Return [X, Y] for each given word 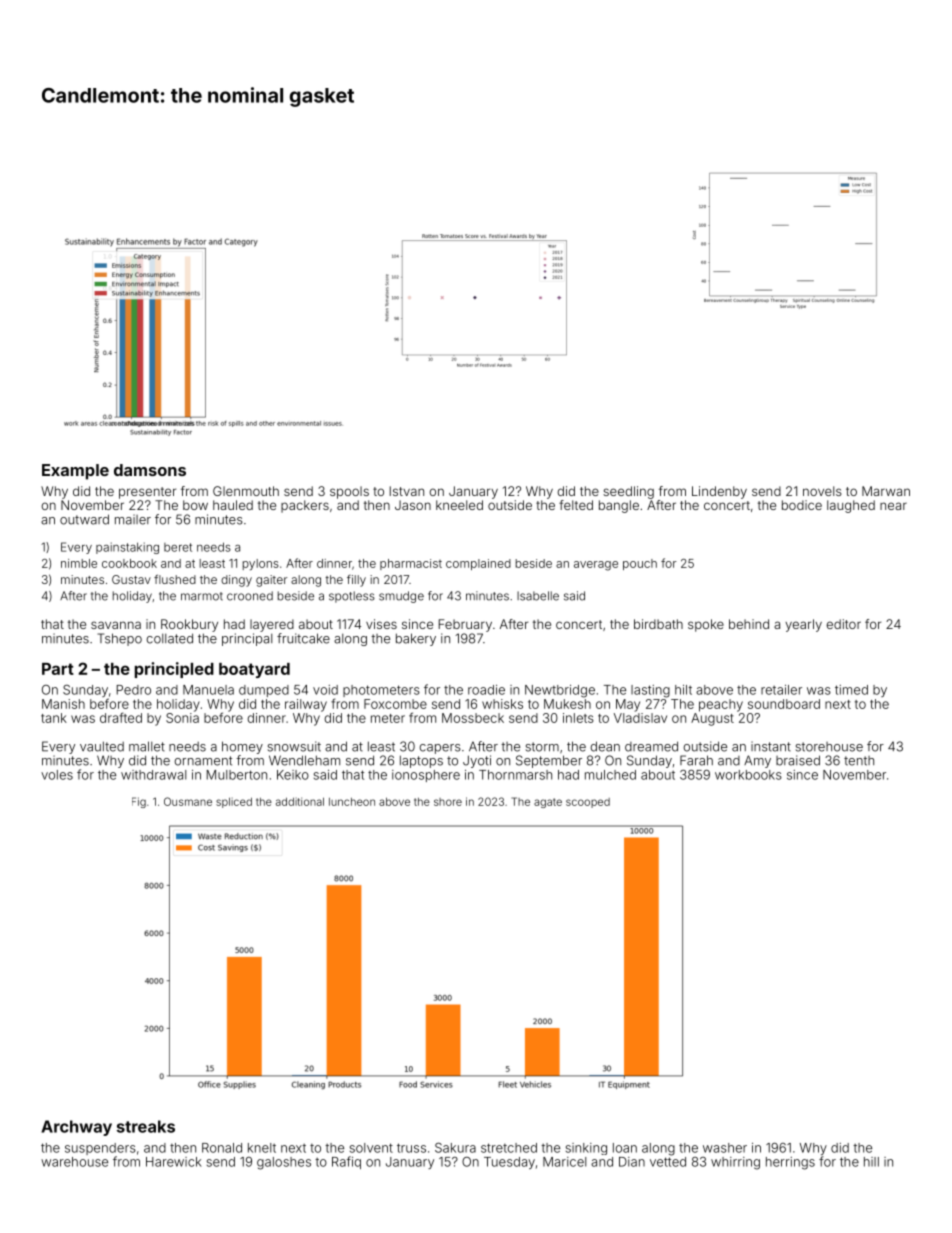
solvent [371, 1148]
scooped [588, 803]
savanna [116, 625]
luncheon [352, 802]
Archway [76, 1128]
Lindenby [719, 492]
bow [195, 505]
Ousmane [188, 801]
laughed [851, 506]
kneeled [459, 505]
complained [478, 564]
